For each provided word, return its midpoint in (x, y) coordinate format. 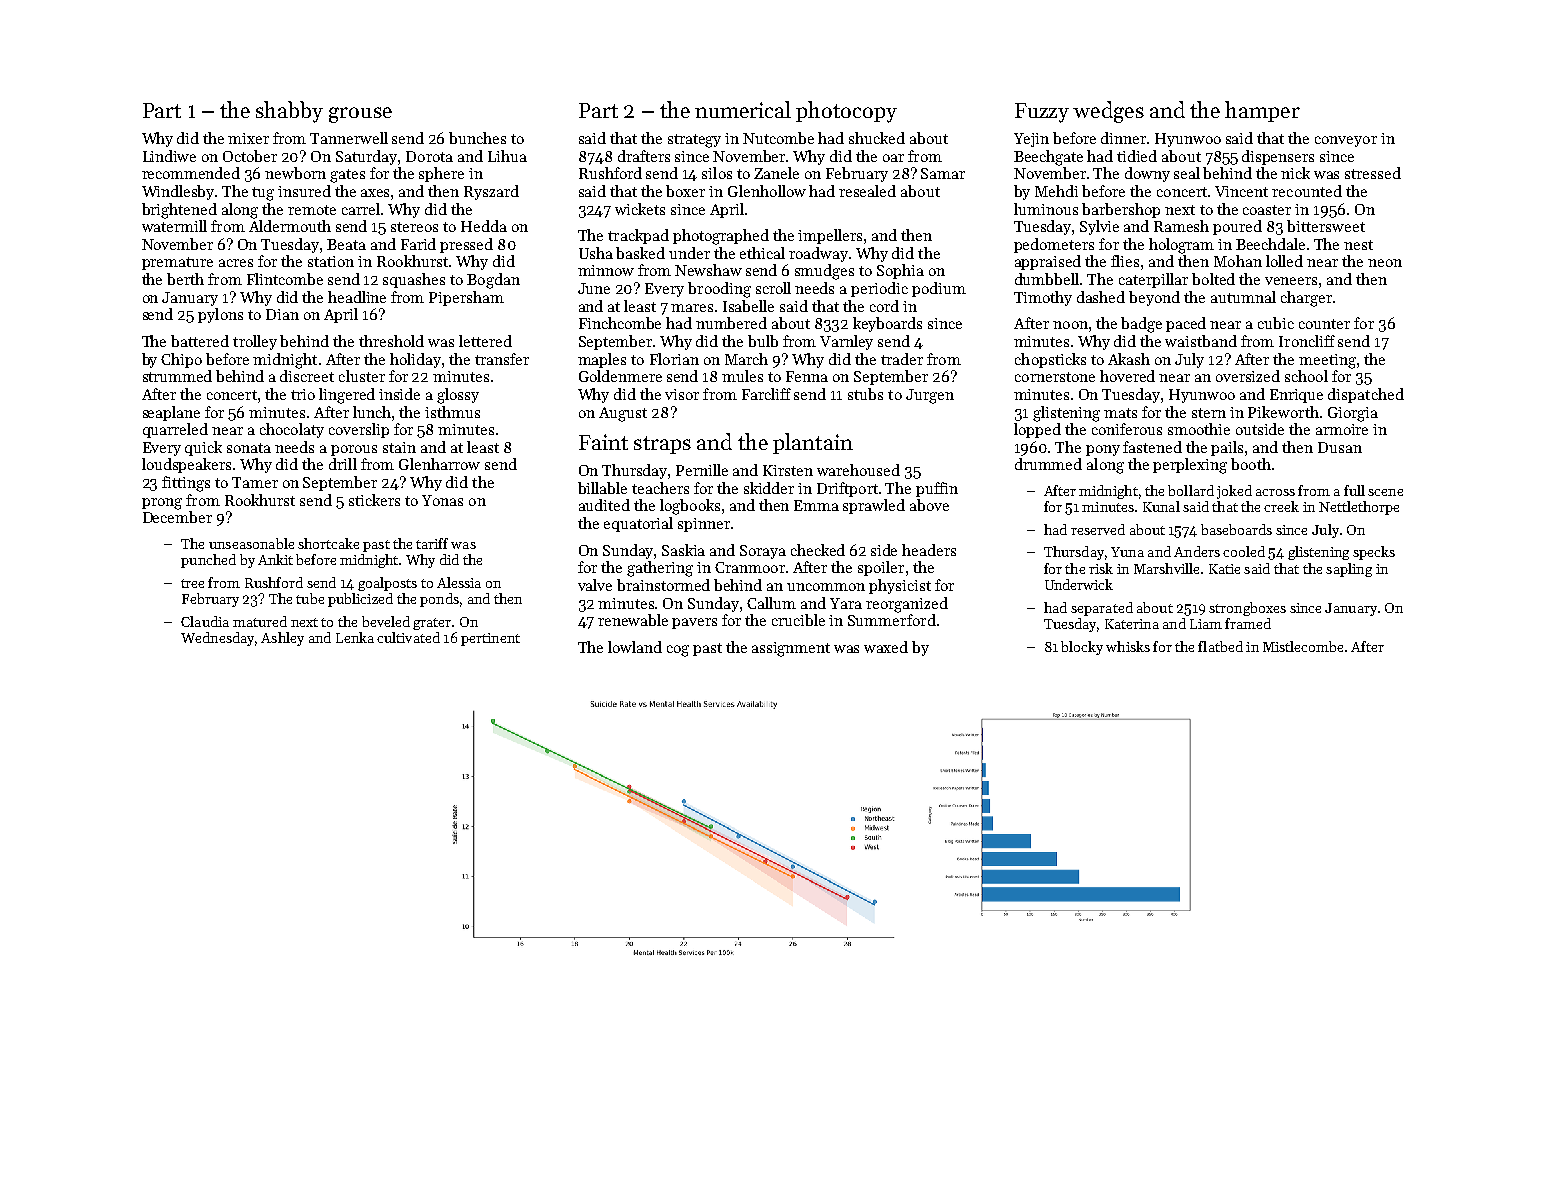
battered (200, 341)
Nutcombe (778, 138)
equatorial (638, 524)
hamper (1262, 111)
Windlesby (178, 192)
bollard (1191, 490)
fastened (1152, 447)
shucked (877, 138)
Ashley (282, 639)
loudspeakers (186, 465)
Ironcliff (1307, 341)
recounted (1307, 191)
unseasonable (251, 543)
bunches (477, 138)
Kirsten (788, 470)
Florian (674, 359)
